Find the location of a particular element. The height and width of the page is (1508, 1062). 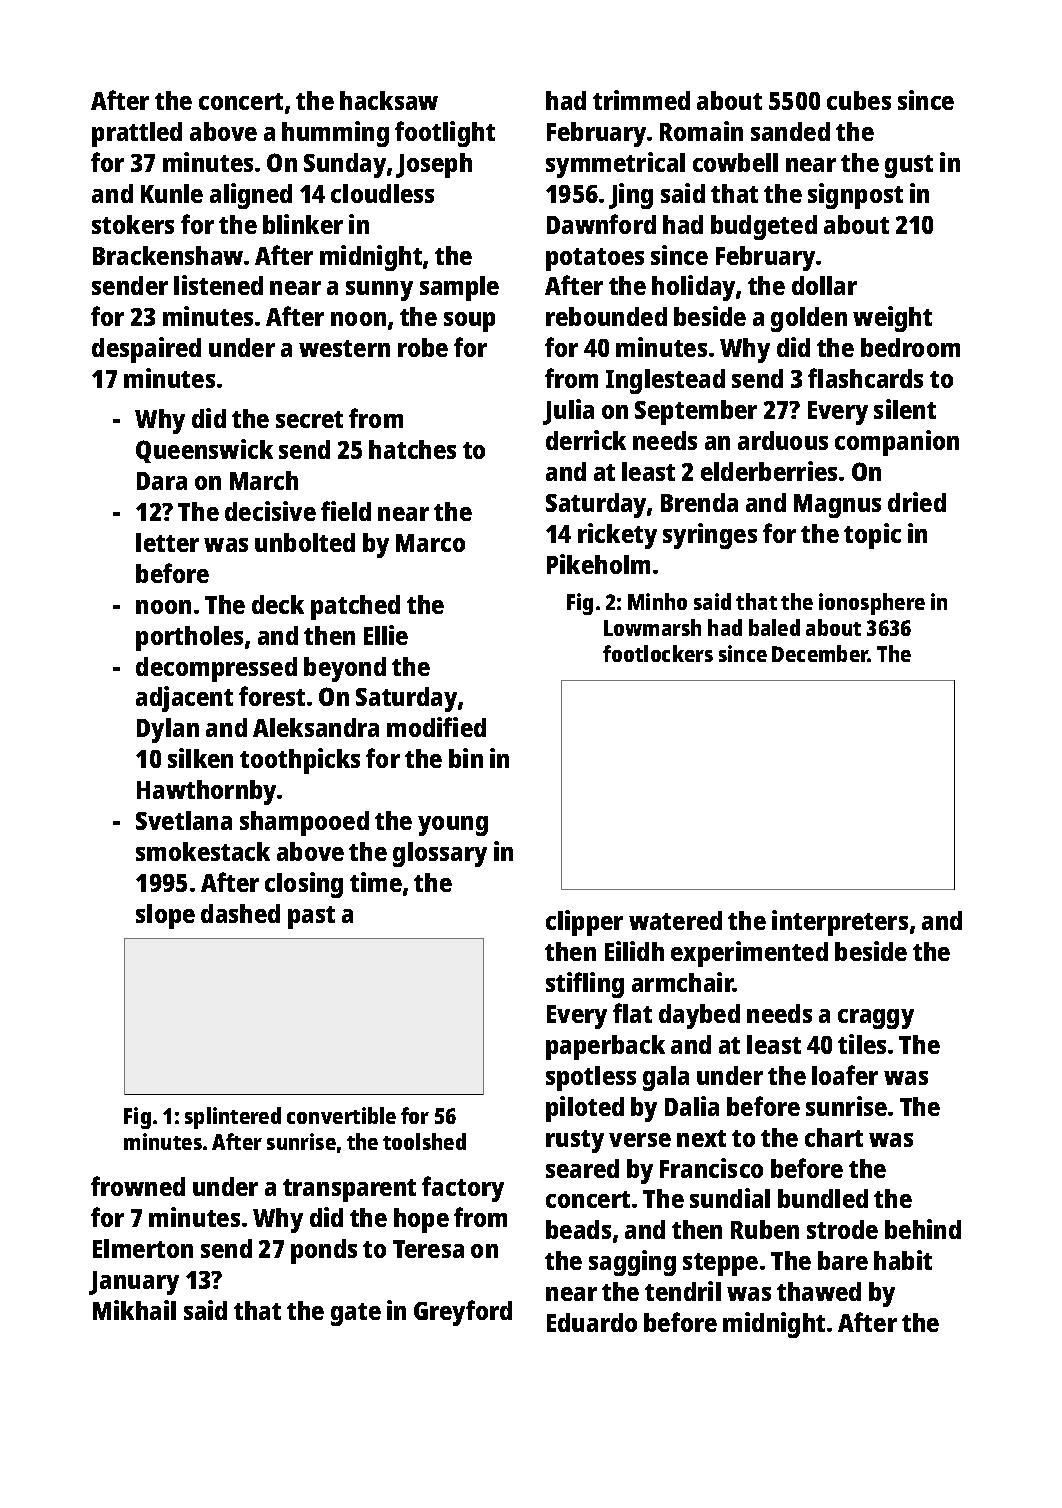

syringes is located at coordinates (710, 536).
